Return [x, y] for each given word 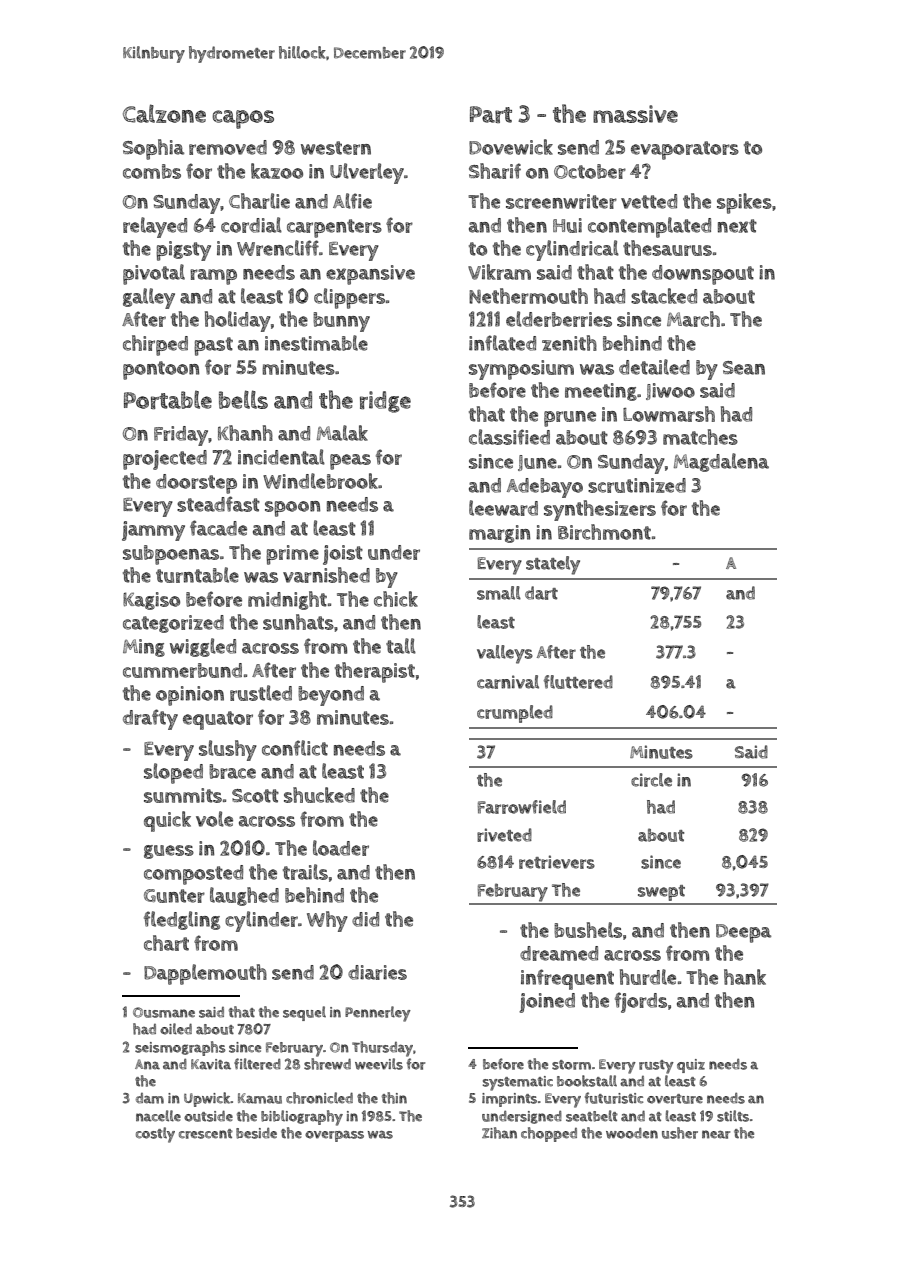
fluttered [578, 682]
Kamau [260, 1098]
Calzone [164, 113]
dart [541, 593]
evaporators [685, 150]
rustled [261, 693]
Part [491, 114]
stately [553, 565]
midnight [287, 600]
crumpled [515, 714]
